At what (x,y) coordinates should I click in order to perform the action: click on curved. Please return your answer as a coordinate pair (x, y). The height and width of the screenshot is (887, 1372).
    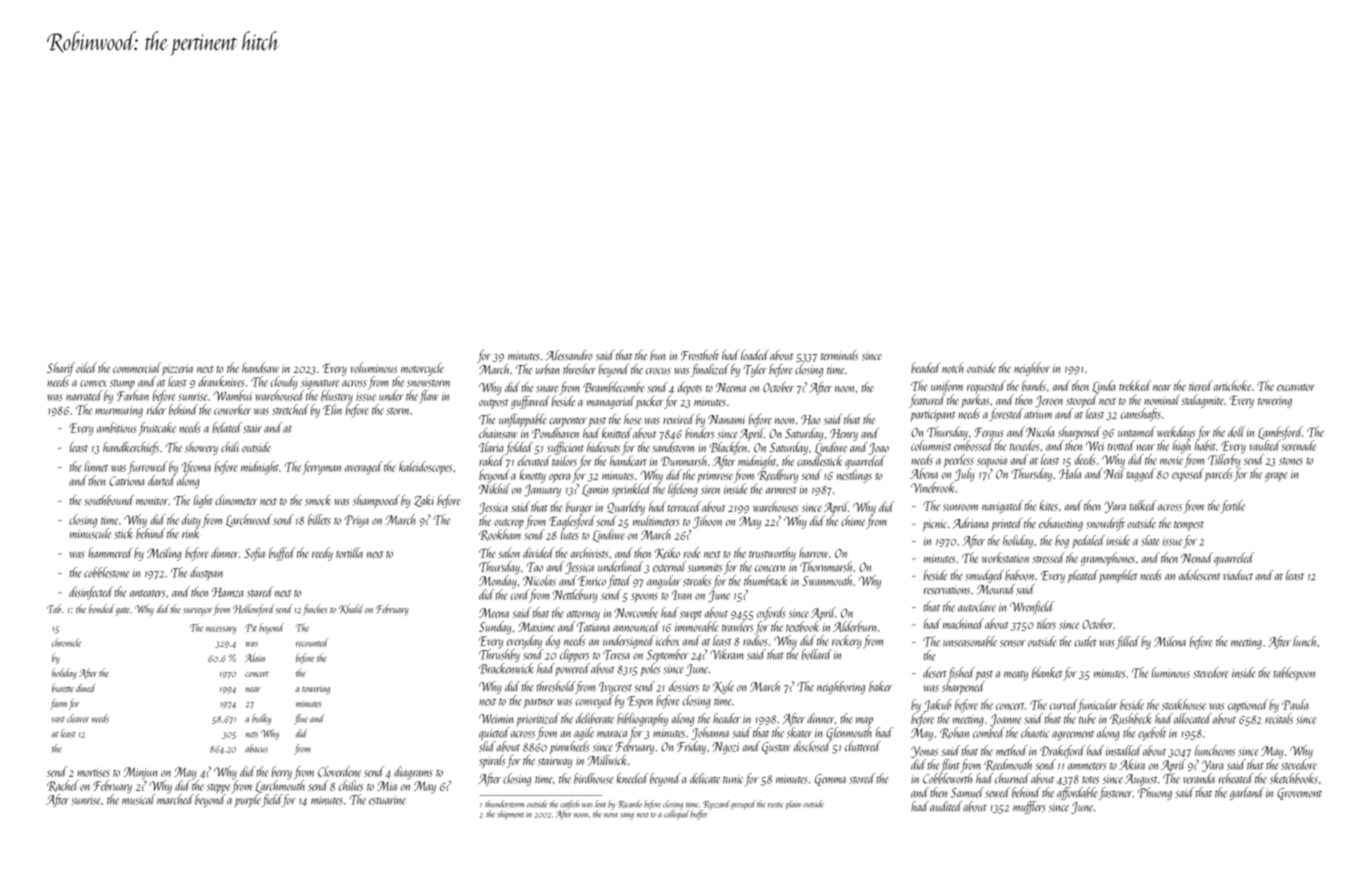
    Looking at the image, I should click on (1064, 704).
